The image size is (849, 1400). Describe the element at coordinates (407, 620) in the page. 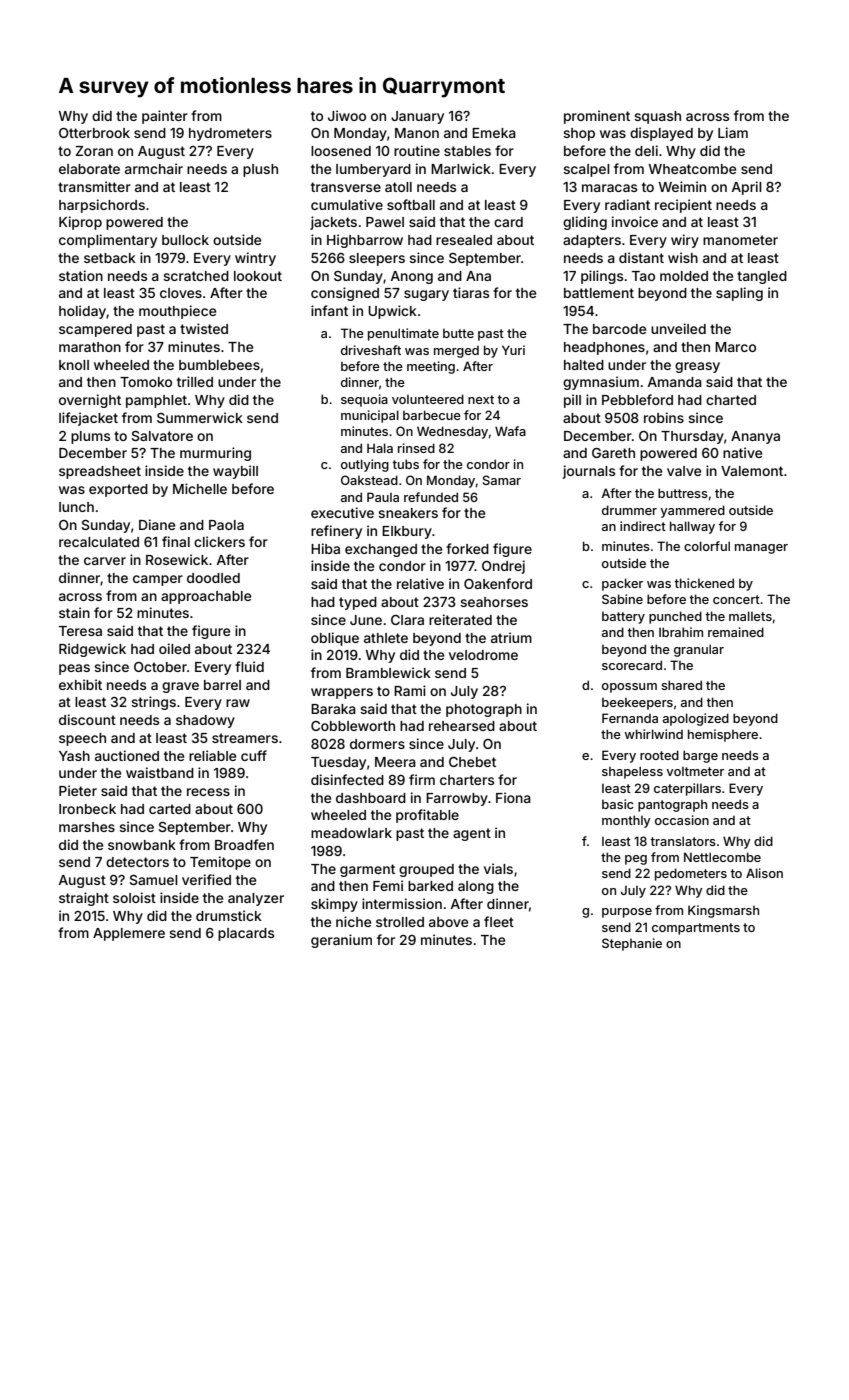

I see `Clara` at that location.
